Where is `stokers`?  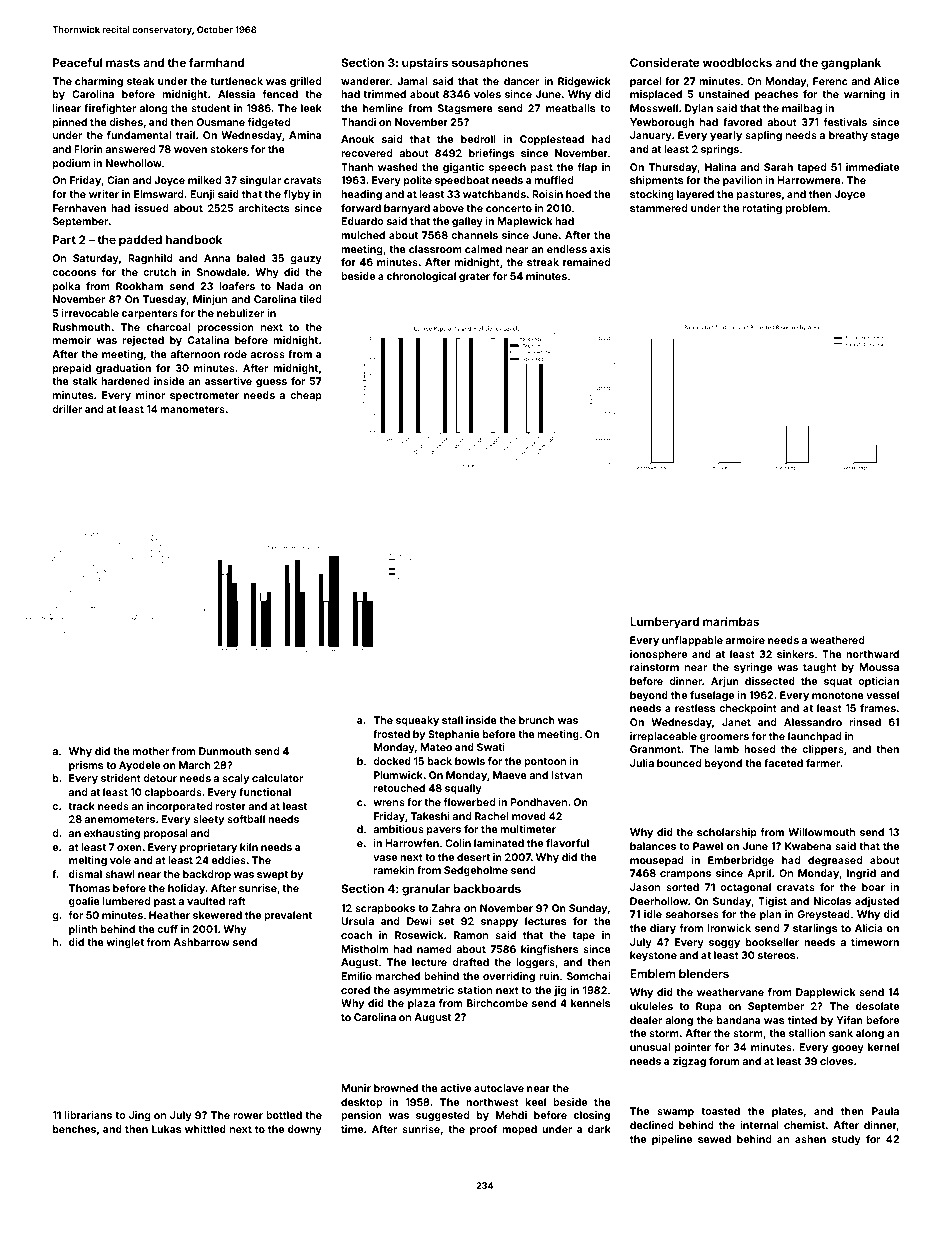 stokers is located at coordinates (229, 149).
